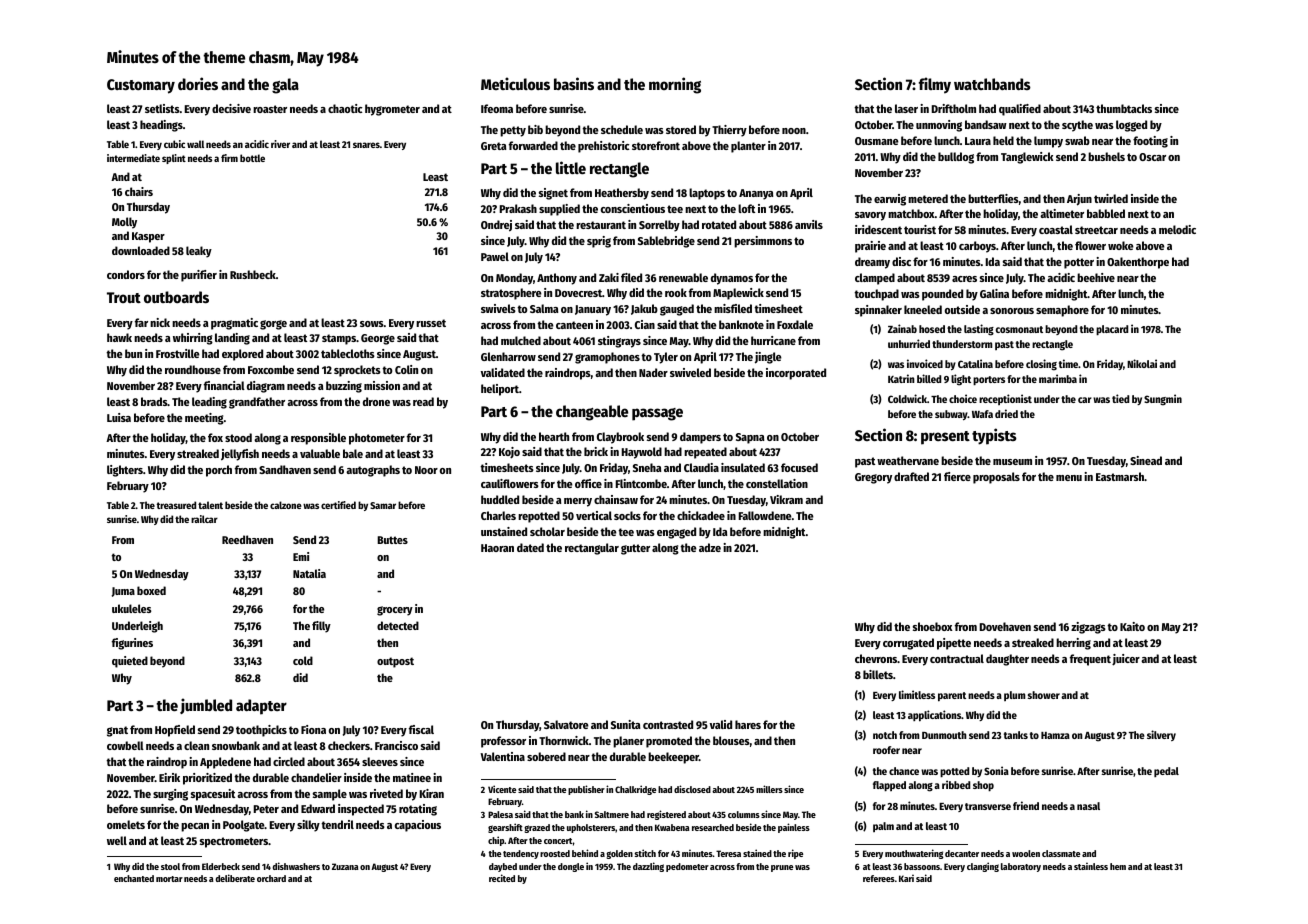 The image size is (1308, 924). I want to click on Ondrej, so click(496, 226).
